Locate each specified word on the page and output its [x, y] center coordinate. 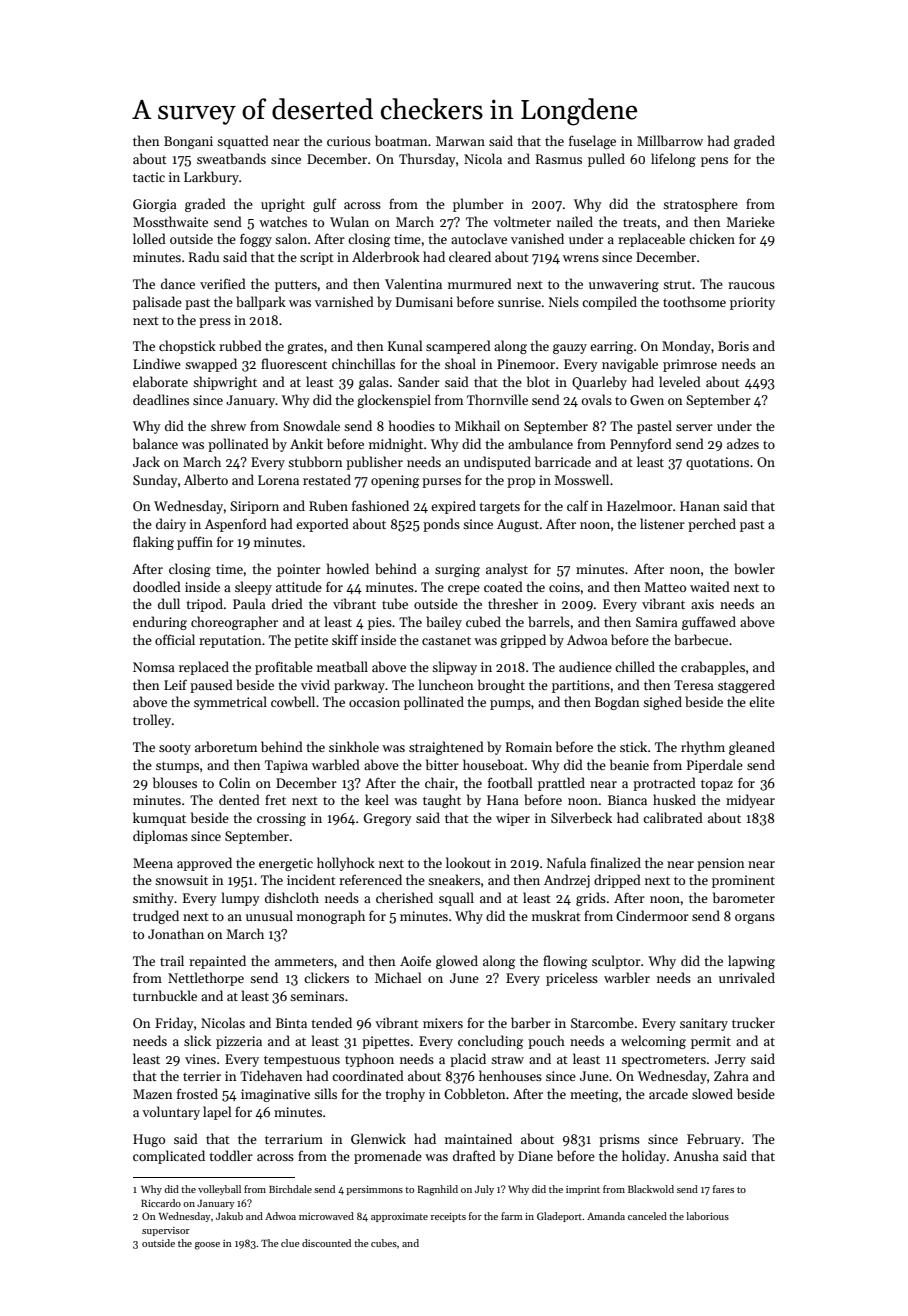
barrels [549, 621]
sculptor [616, 962]
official [175, 639]
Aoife [415, 961]
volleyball [219, 1190]
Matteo [665, 587]
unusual [269, 915]
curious [349, 141]
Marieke [750, 221]
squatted [243, 142]
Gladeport [559, 1217]
